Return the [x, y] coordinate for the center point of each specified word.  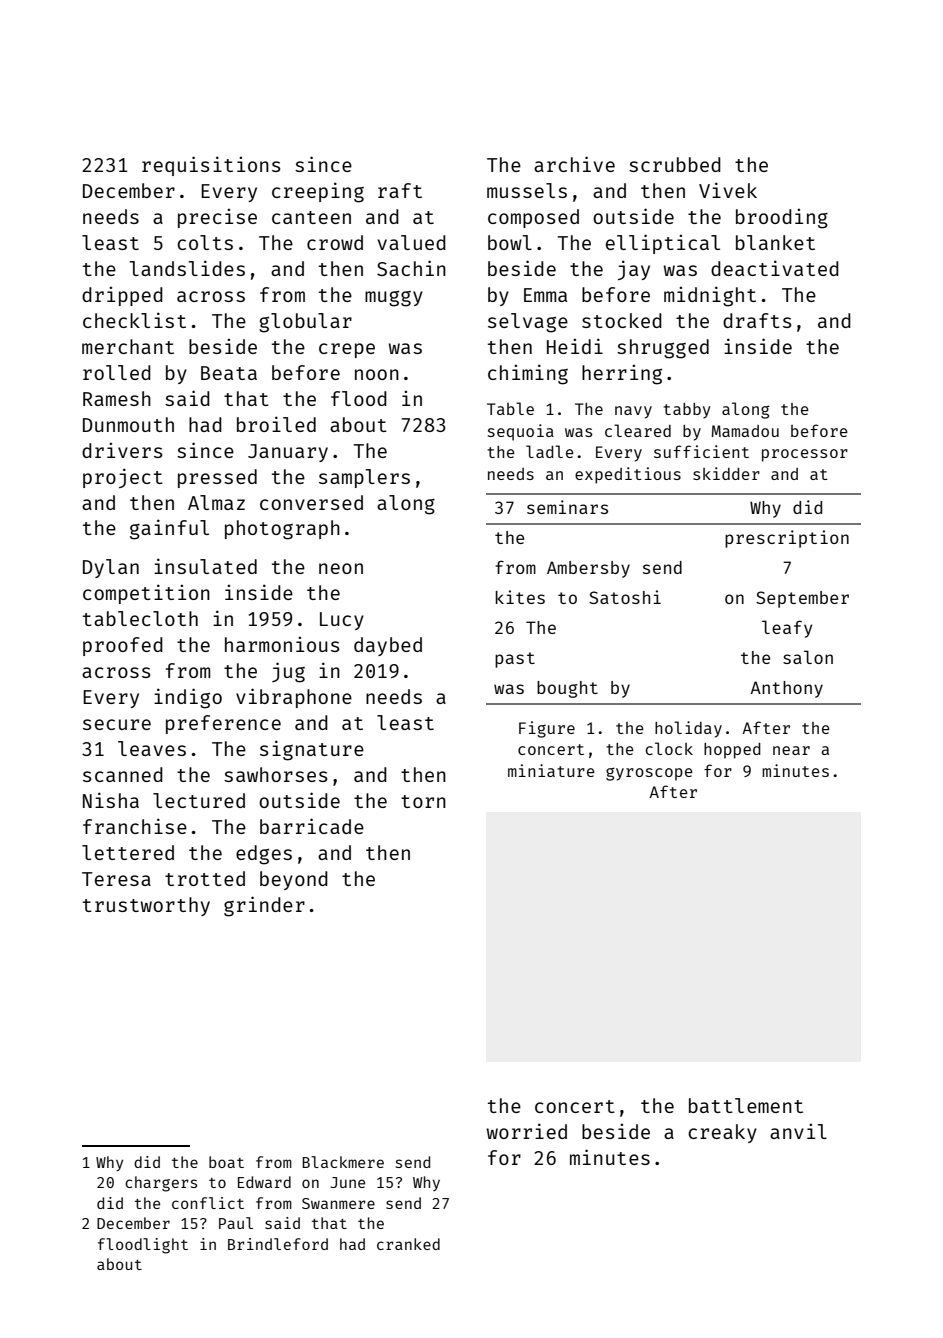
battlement [746, 1105]
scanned [123, 774]
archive [574, 164]
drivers [122, 450]
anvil [798, 1131]
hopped [732, 751]
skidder [726, 473]
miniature [551, 770]
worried [527, 1131]
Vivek [728, 190]
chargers [161, 1184]
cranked [408, 1244]
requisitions [211, 166]
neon [341, 568]
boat [226, 1162]
